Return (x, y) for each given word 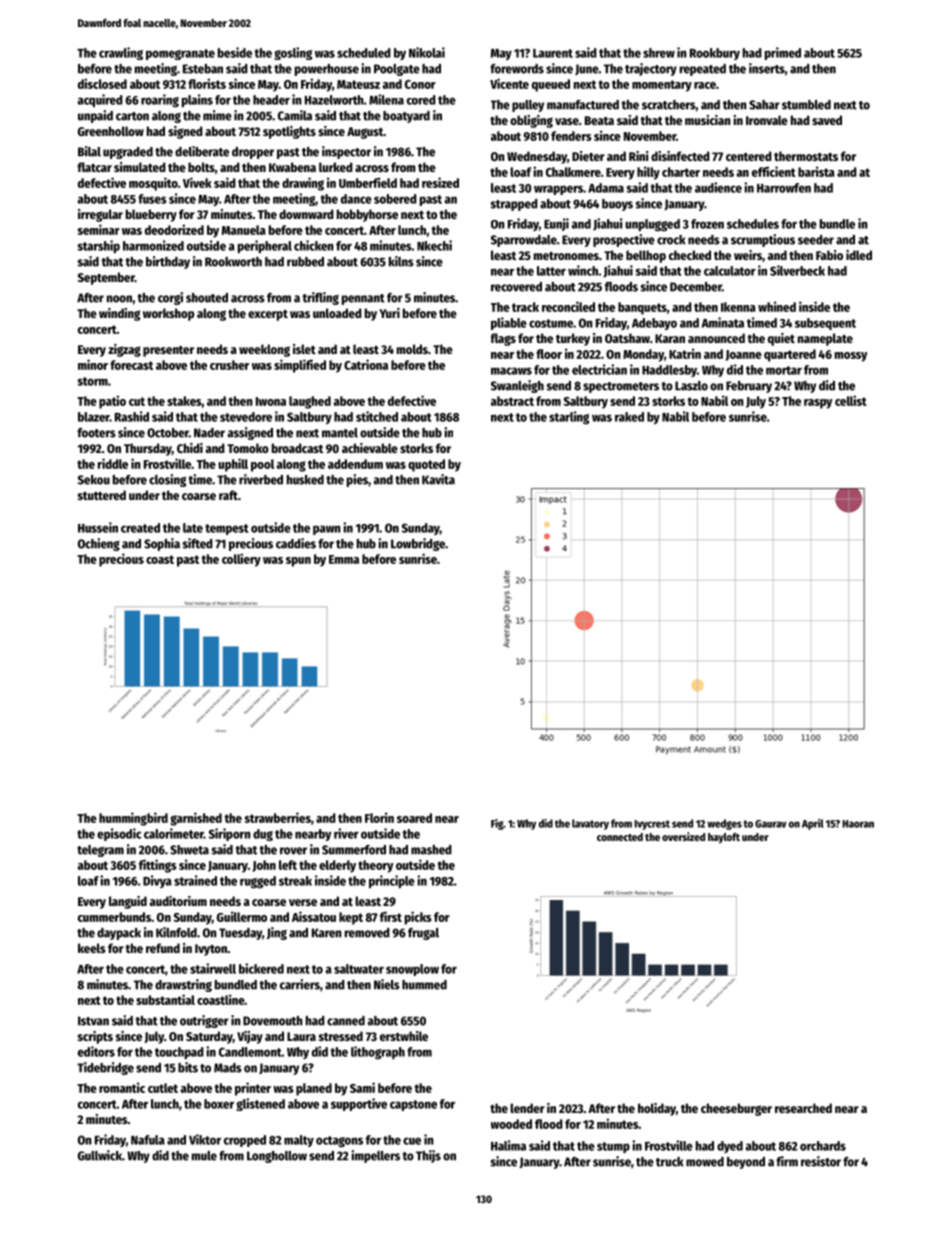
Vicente (509, 83)
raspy (818, 404)
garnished (196, 819)
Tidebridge (105, 1068)
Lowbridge (418, 544)
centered (749, 156)
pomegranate (180, 54)
